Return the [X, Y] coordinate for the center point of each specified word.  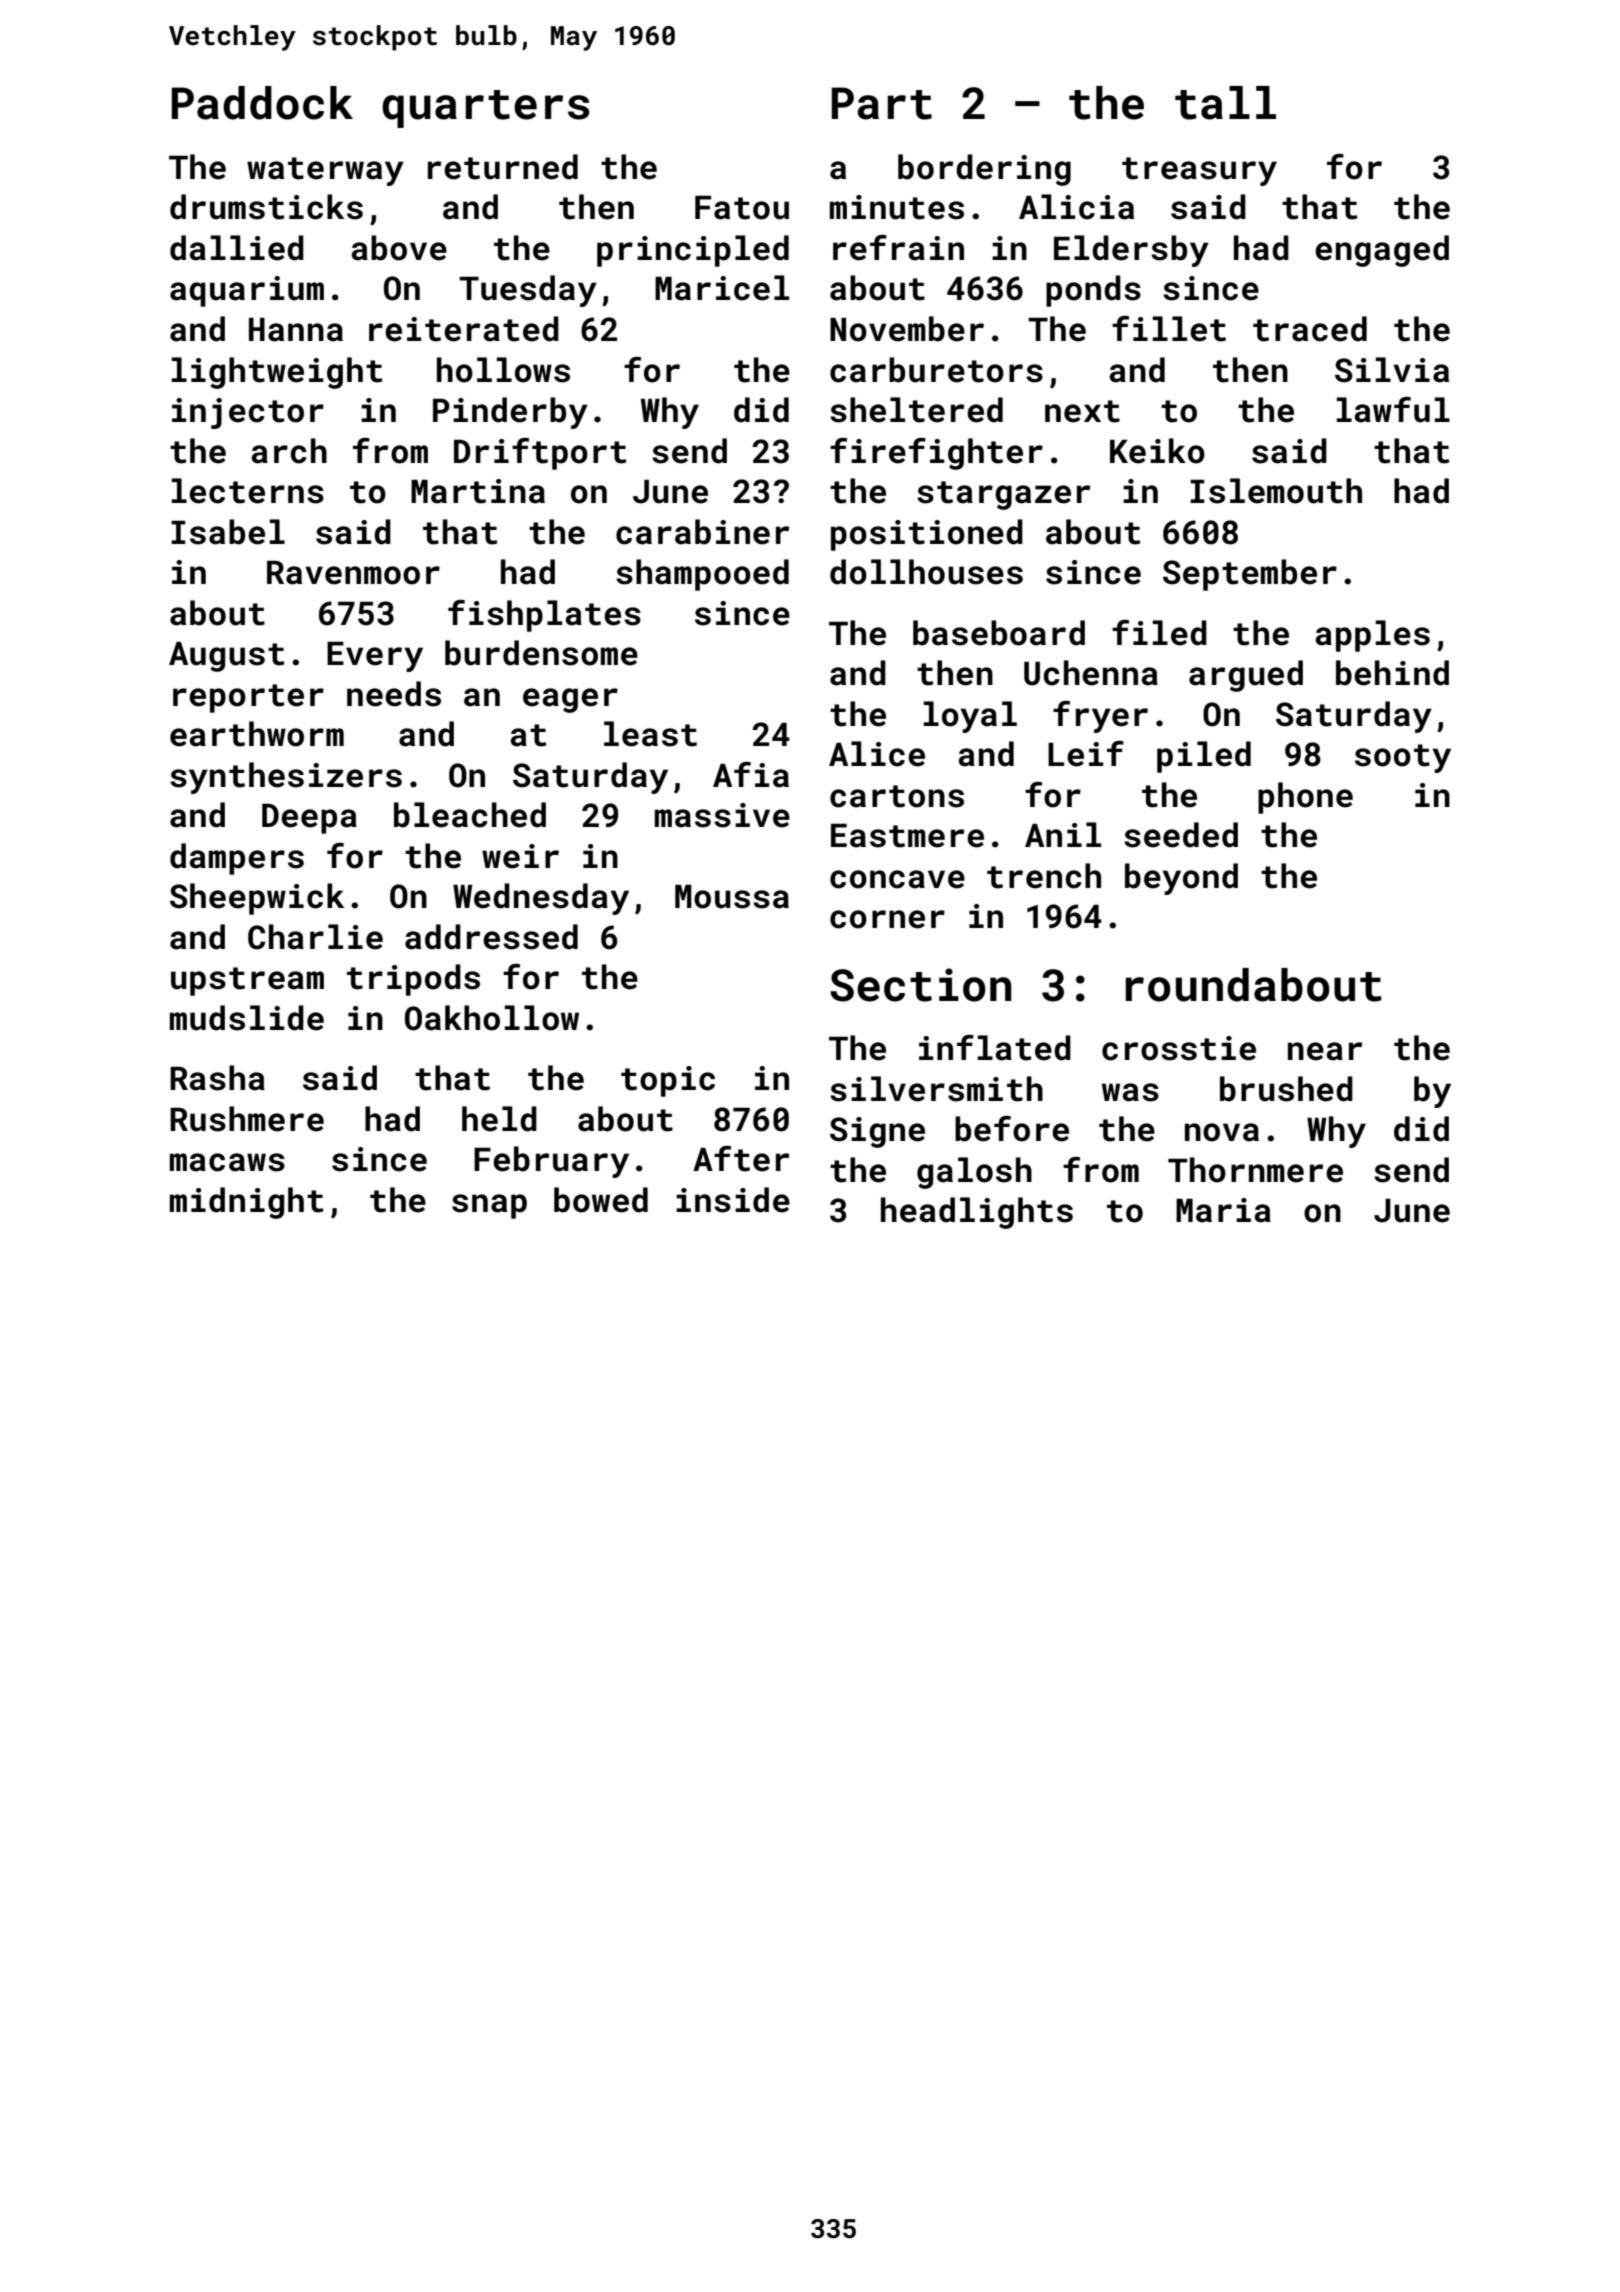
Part [882, 103]
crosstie [1179, 1048]
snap [489, 1206]
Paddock [262, 103]
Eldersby [1131, 251]
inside [733, 1200]
